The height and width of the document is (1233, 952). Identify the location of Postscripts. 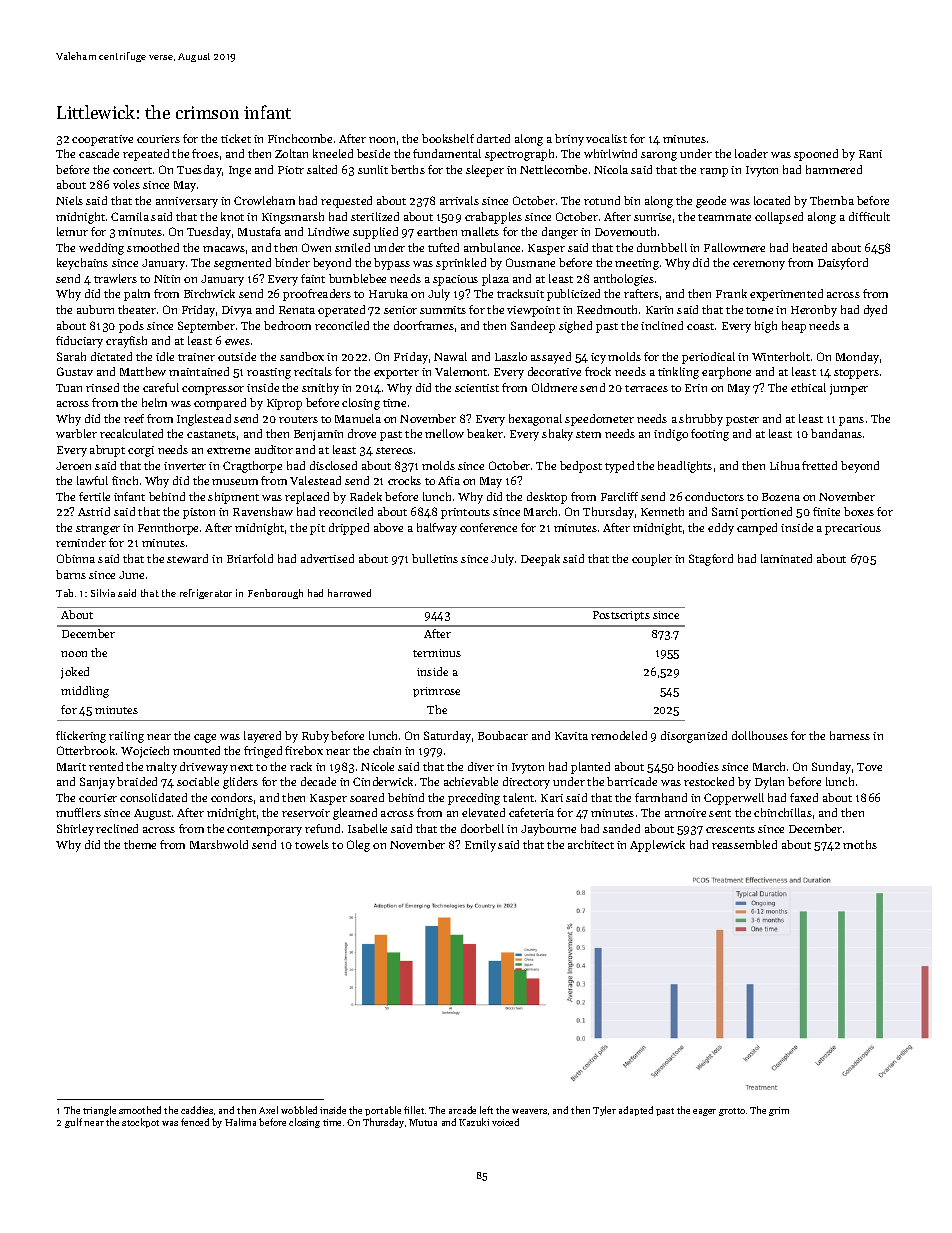
(621, 616).
